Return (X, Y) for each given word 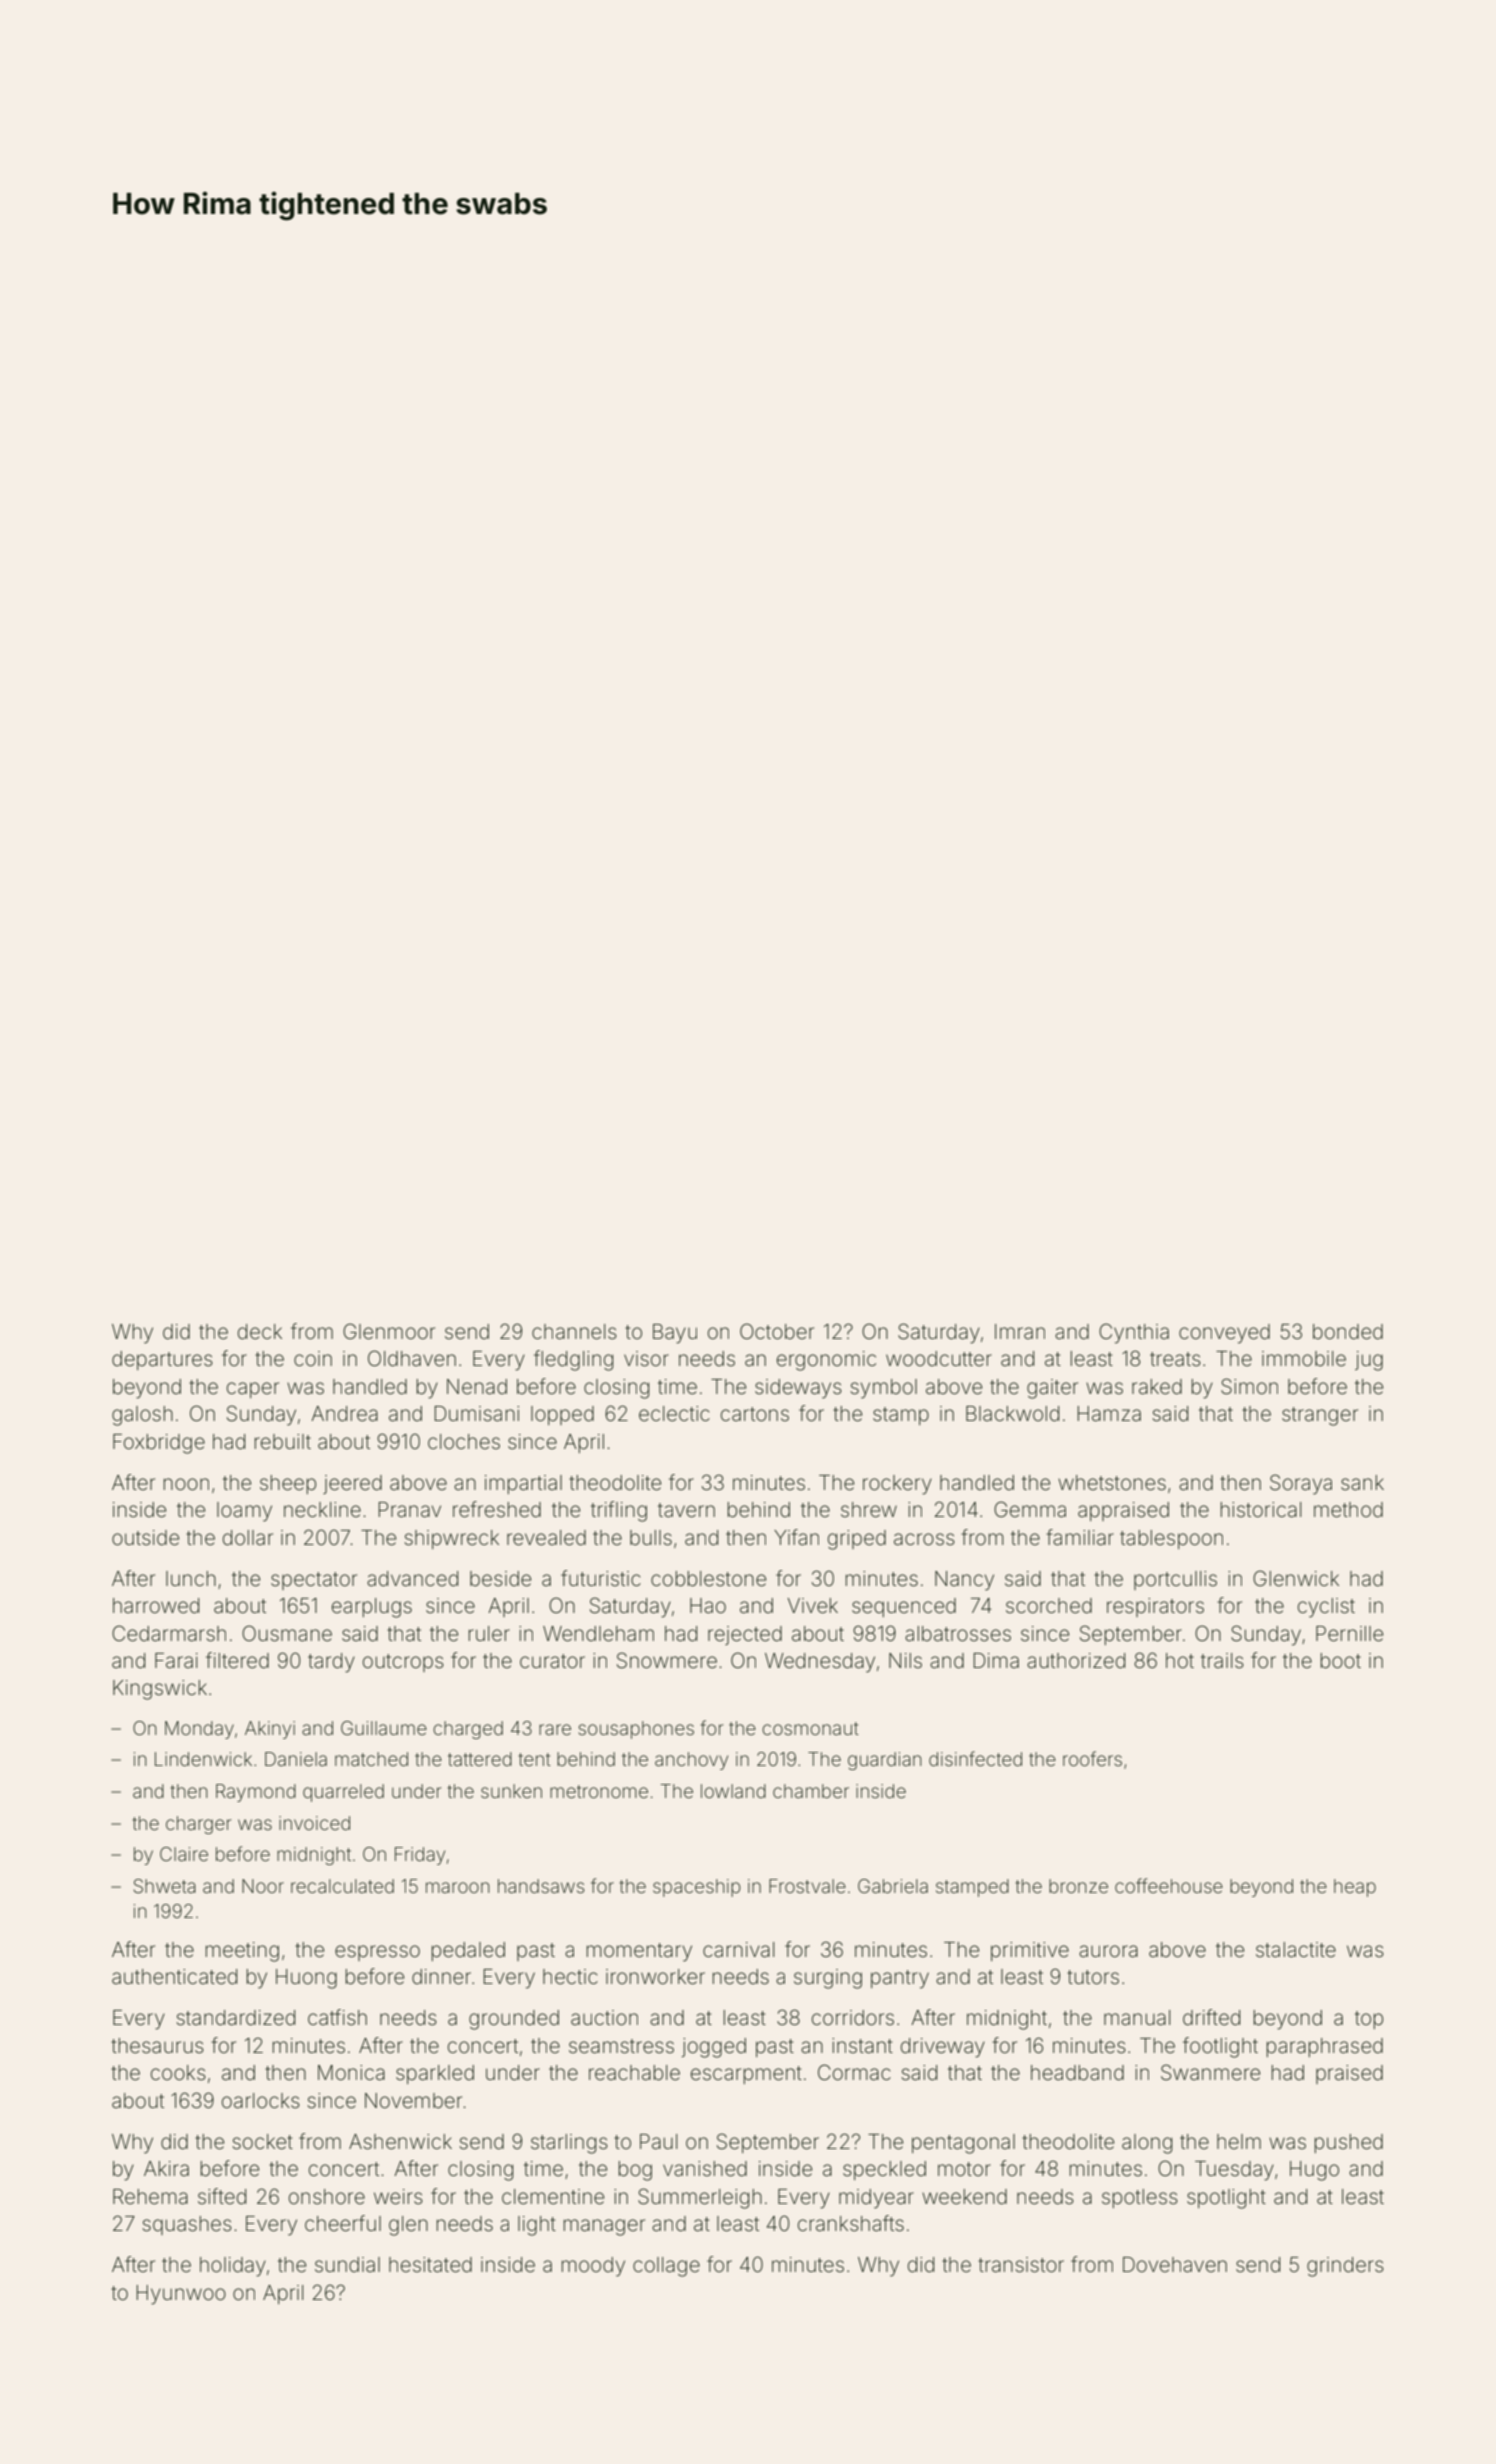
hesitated (430, 2265)
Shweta (164, 1886)
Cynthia (1134, 1333)
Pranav (409, 1509)
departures (162, 1360)
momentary (639, 1952)
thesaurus (157, 2046)
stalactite (1296, 1949)
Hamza (1109, 1413)
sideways (798, 1389)
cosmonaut (810, 1728)
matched (371, 1759)
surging (828, 1979)
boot (1341, 1661)
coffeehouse (1169, 1885)
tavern (686, 1510)
